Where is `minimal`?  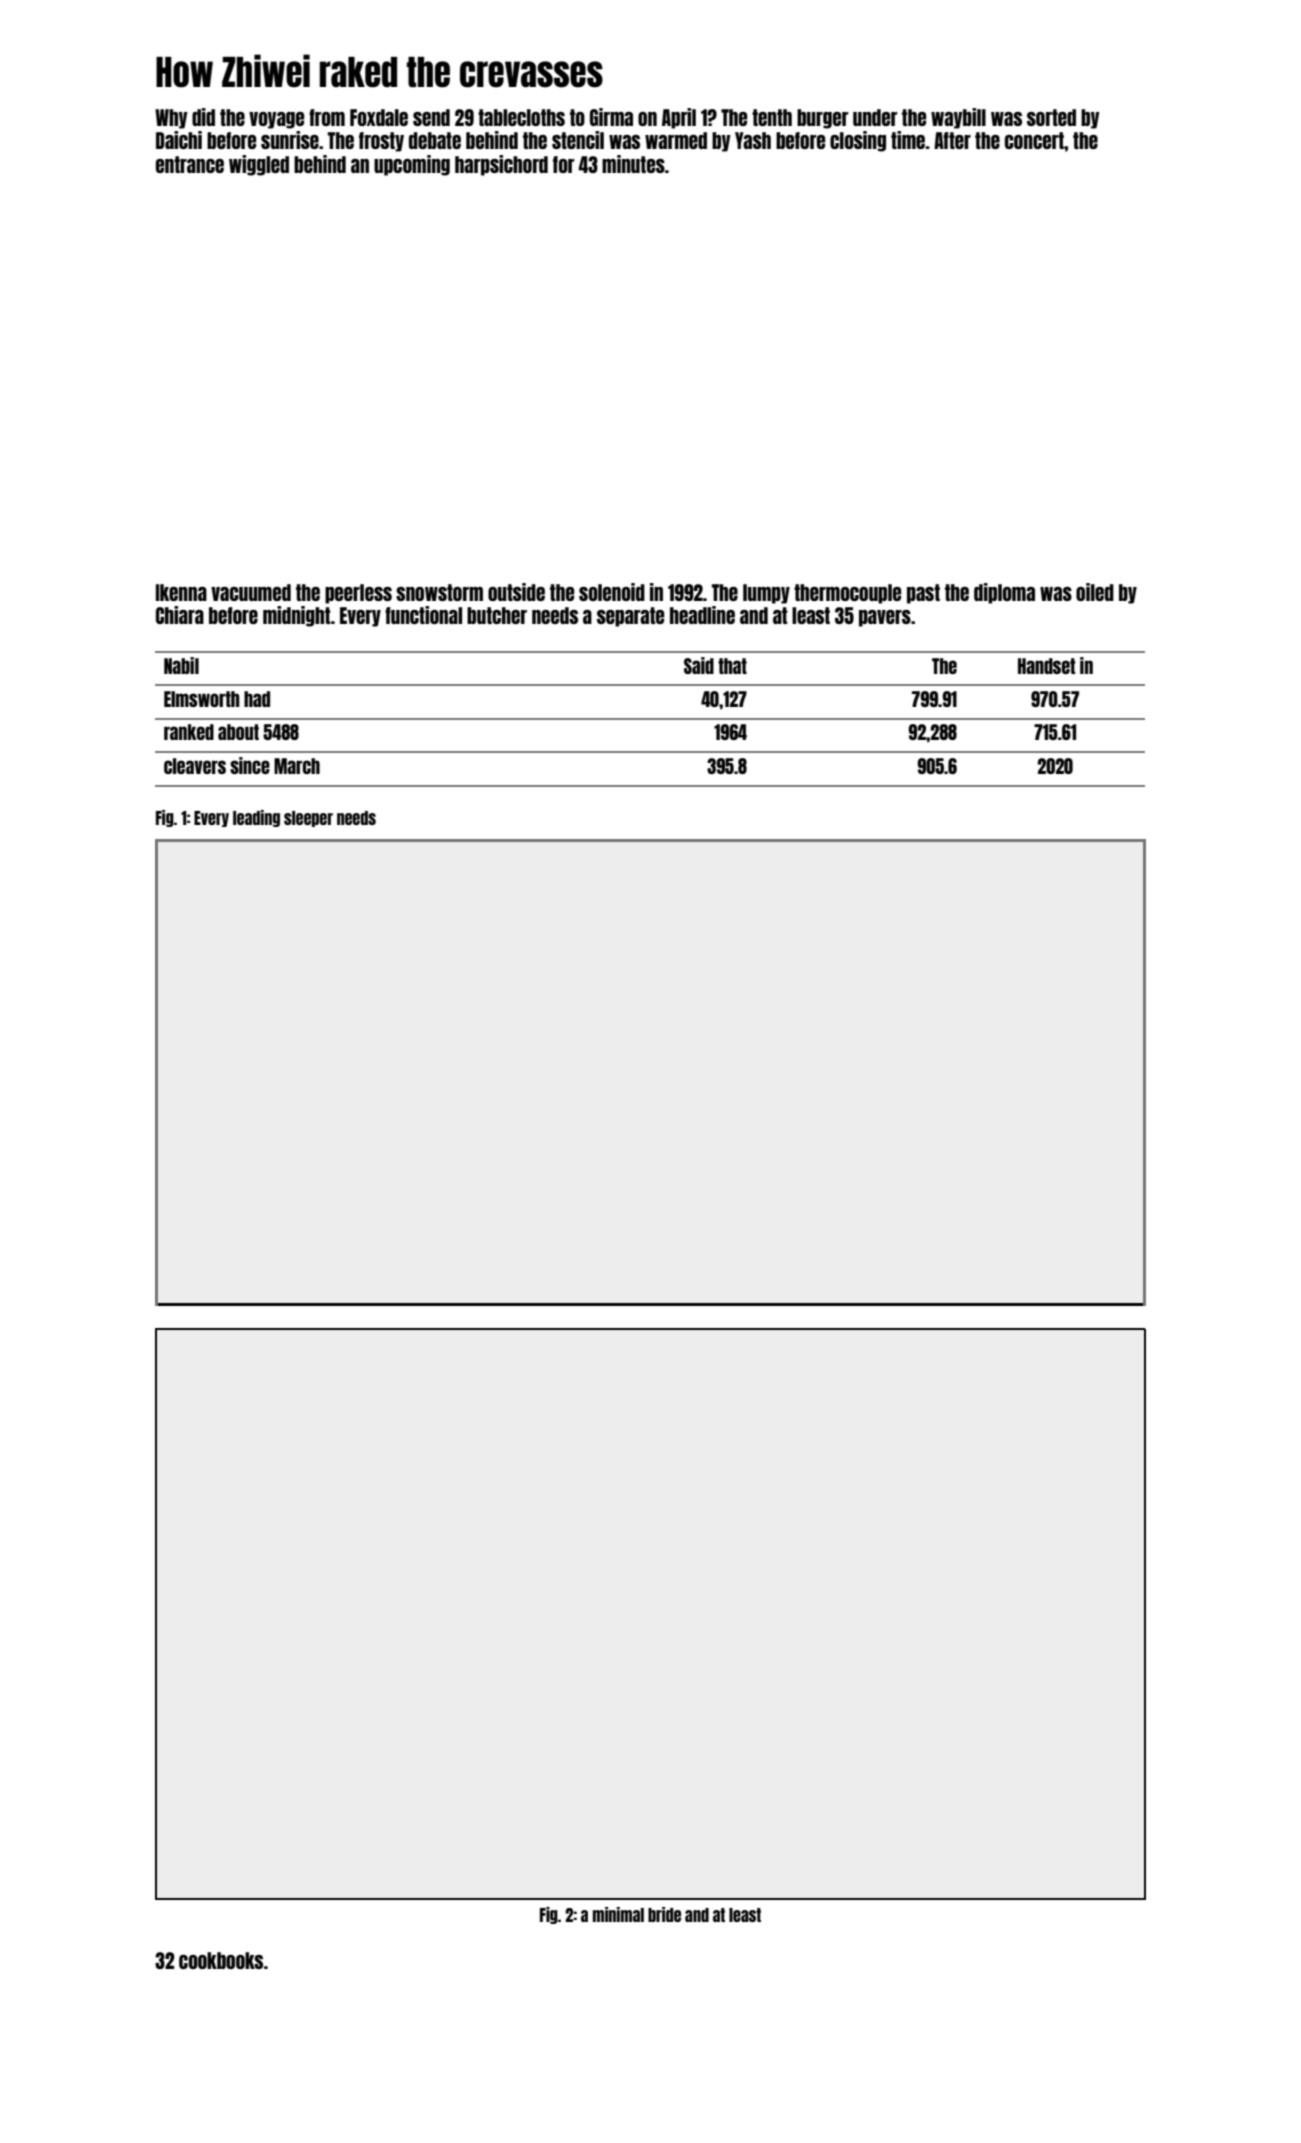
minimal is located at coordinates (618, 1914).
